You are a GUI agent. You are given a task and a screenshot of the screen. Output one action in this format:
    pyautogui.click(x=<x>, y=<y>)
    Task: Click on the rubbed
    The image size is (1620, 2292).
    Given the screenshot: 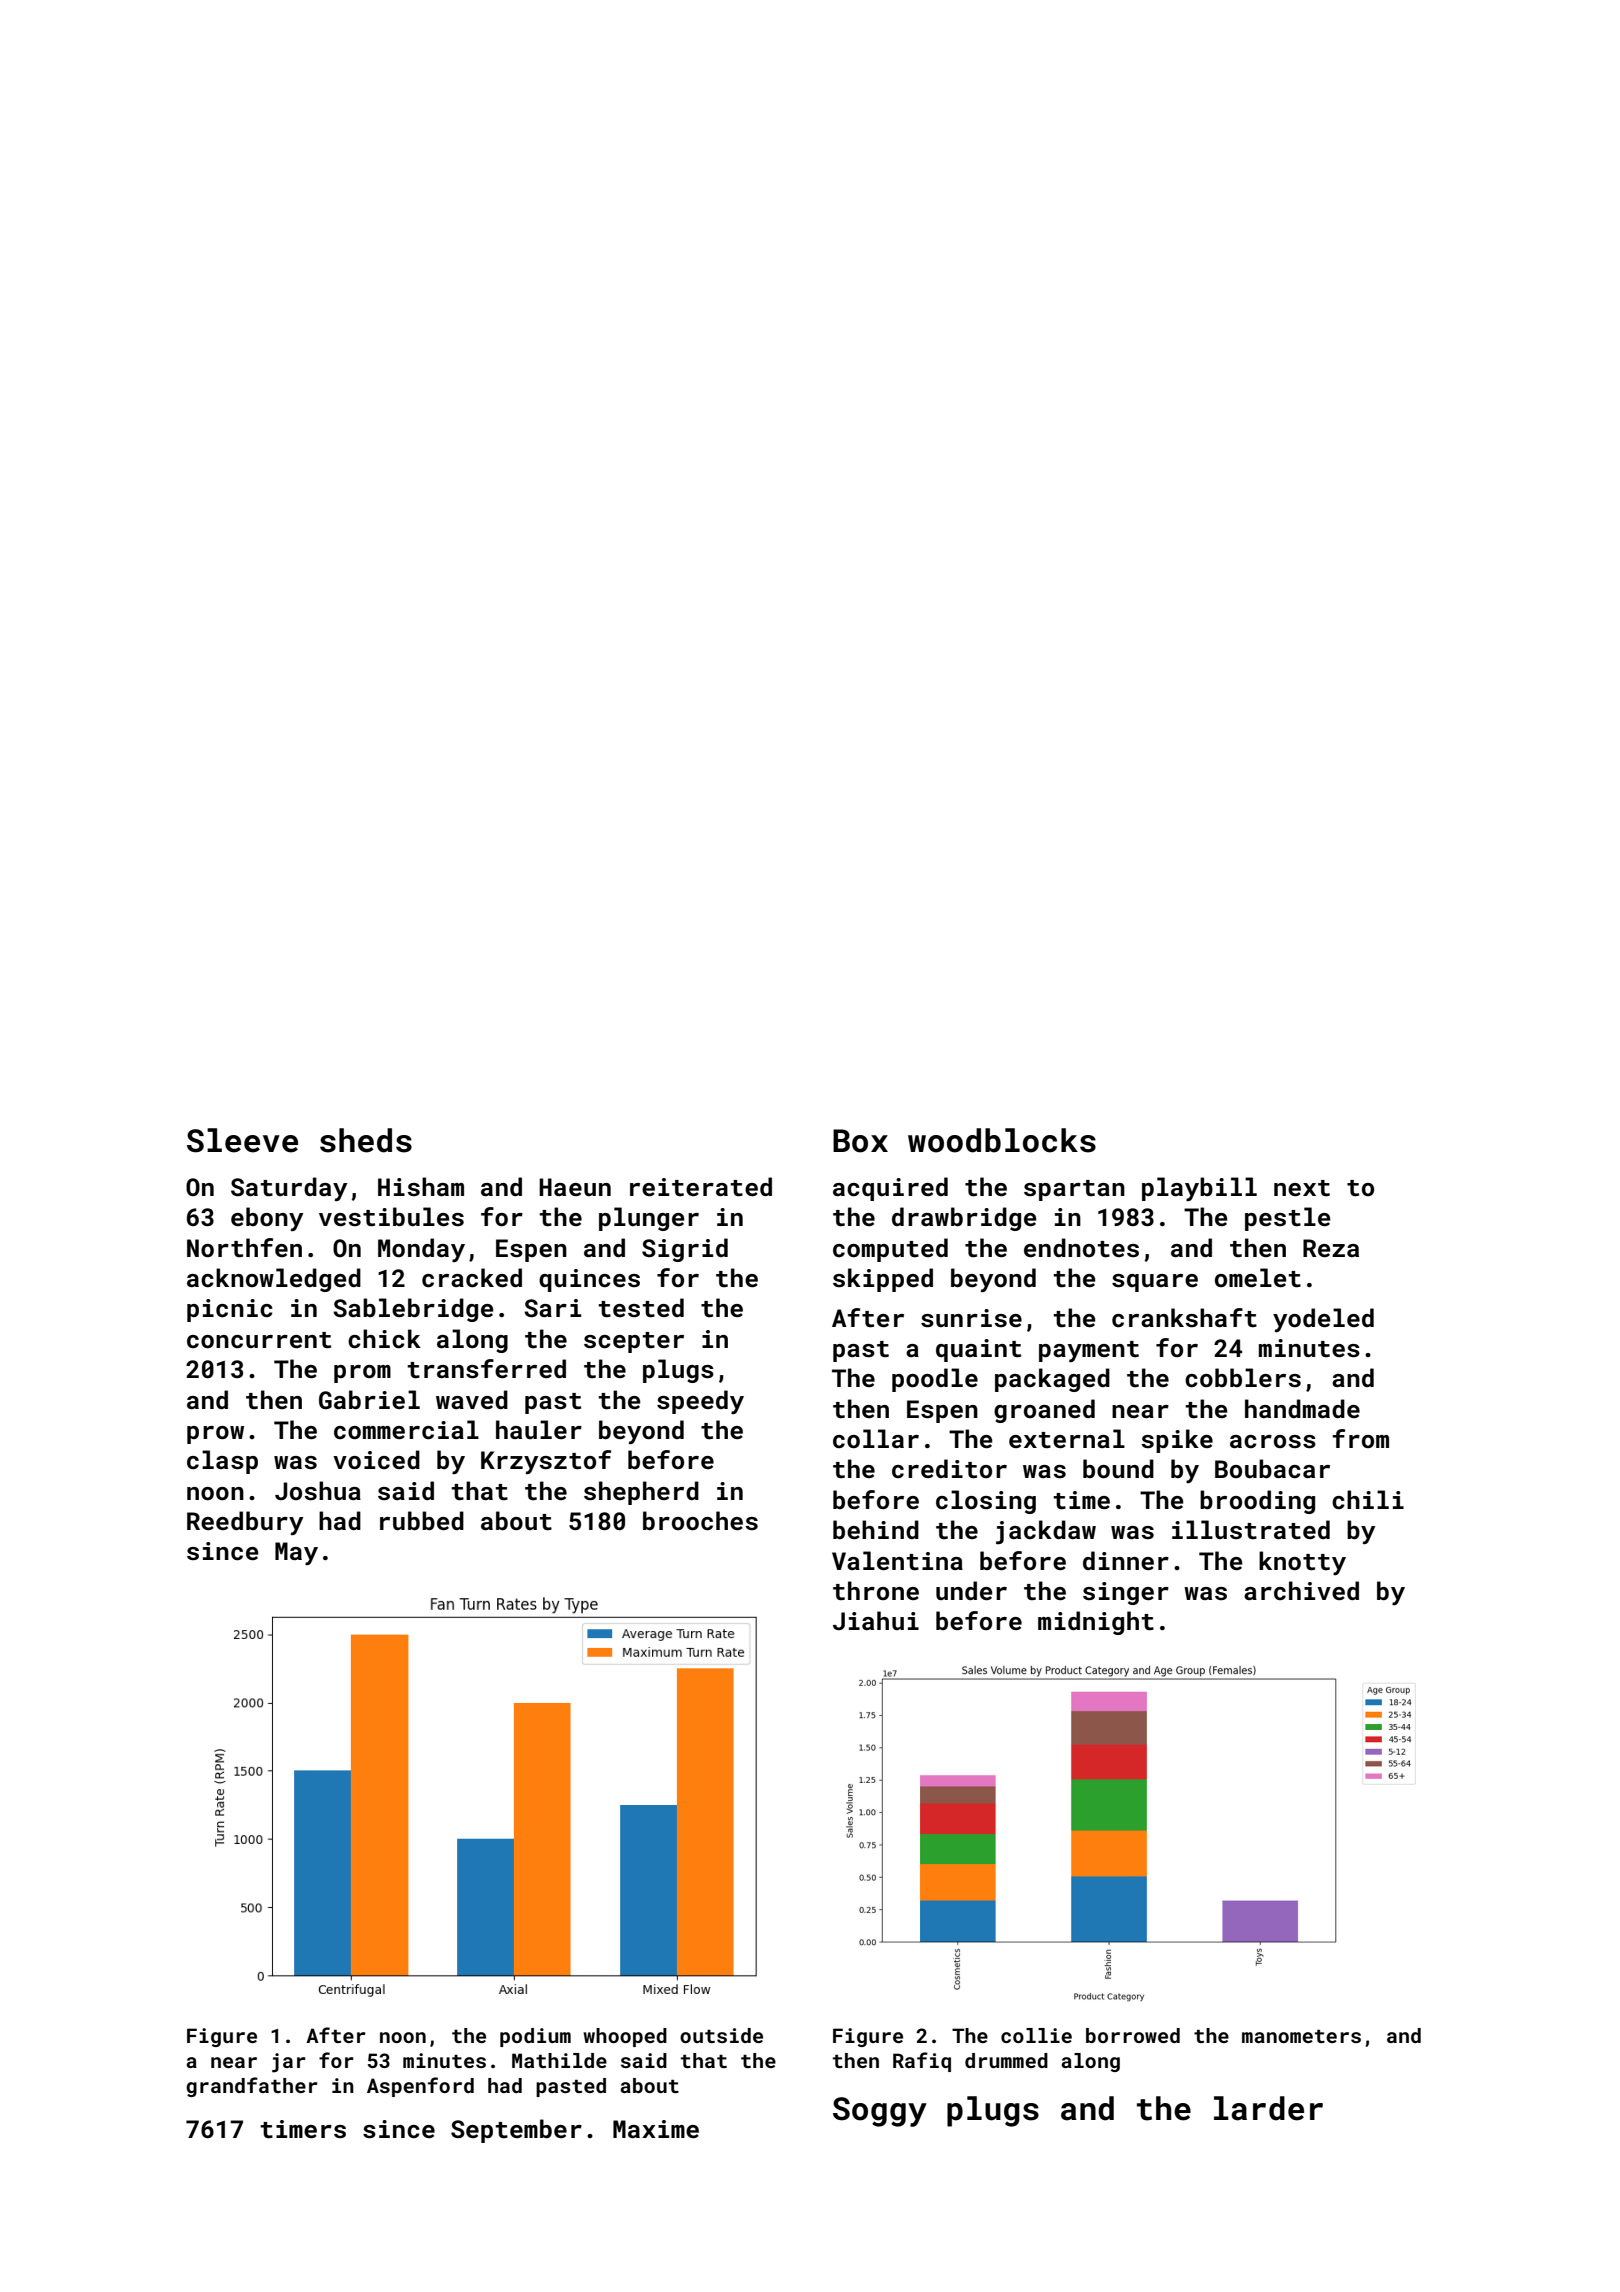 What is the action you would take?
    pyautogui.click(x=422, y=1520)
